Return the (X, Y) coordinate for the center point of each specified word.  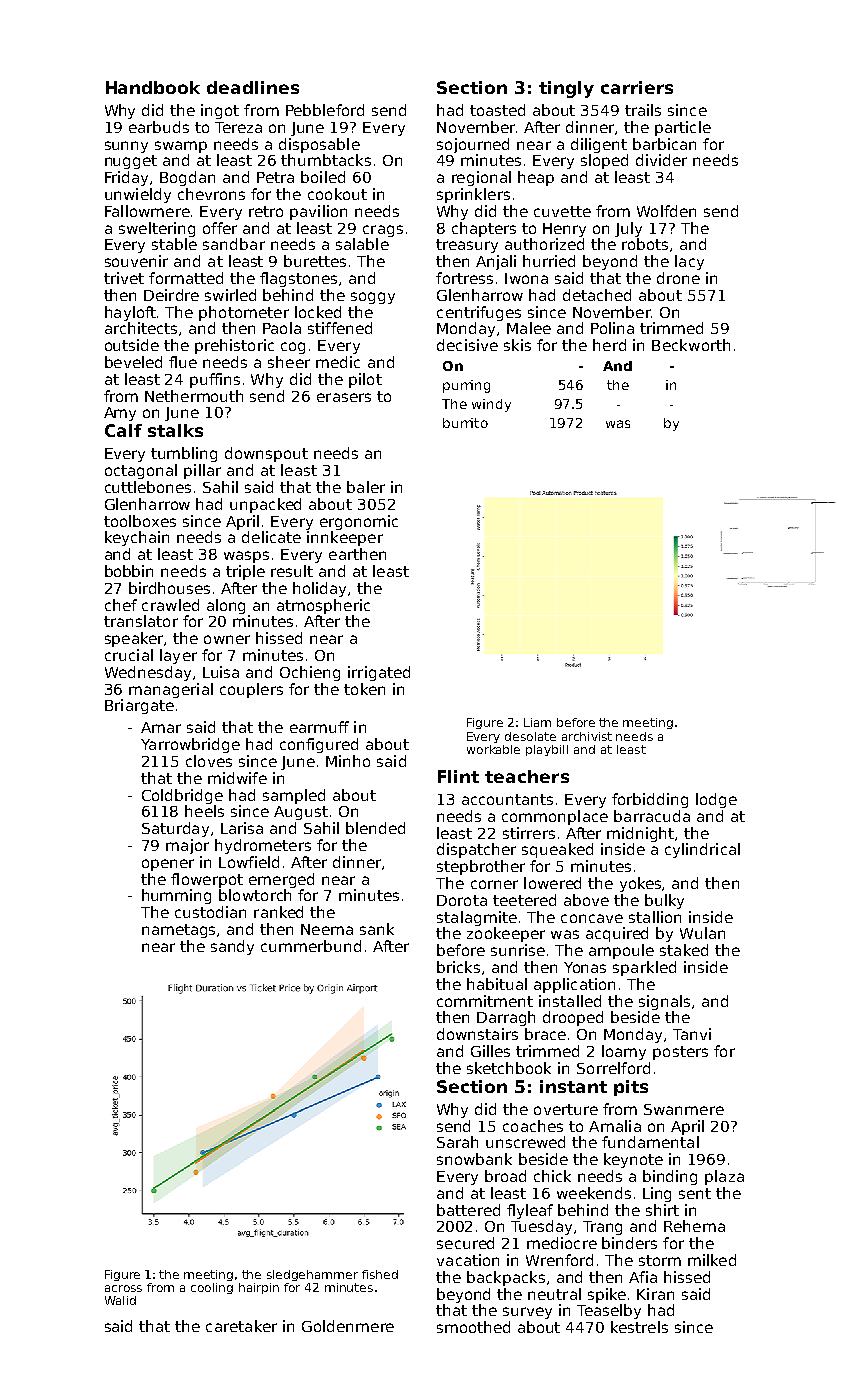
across (123, 1288)
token (364, 689)
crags (383, 231)
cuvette (562, 211)
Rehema (694, 1226)
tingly (566, 89)
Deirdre (171, 295)
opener (168, 865)
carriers (637, 87)
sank (377, 929)
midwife (237, 778)
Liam (537, 722)
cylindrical (702, 850)
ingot (220, 111)
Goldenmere (348, 1326)
